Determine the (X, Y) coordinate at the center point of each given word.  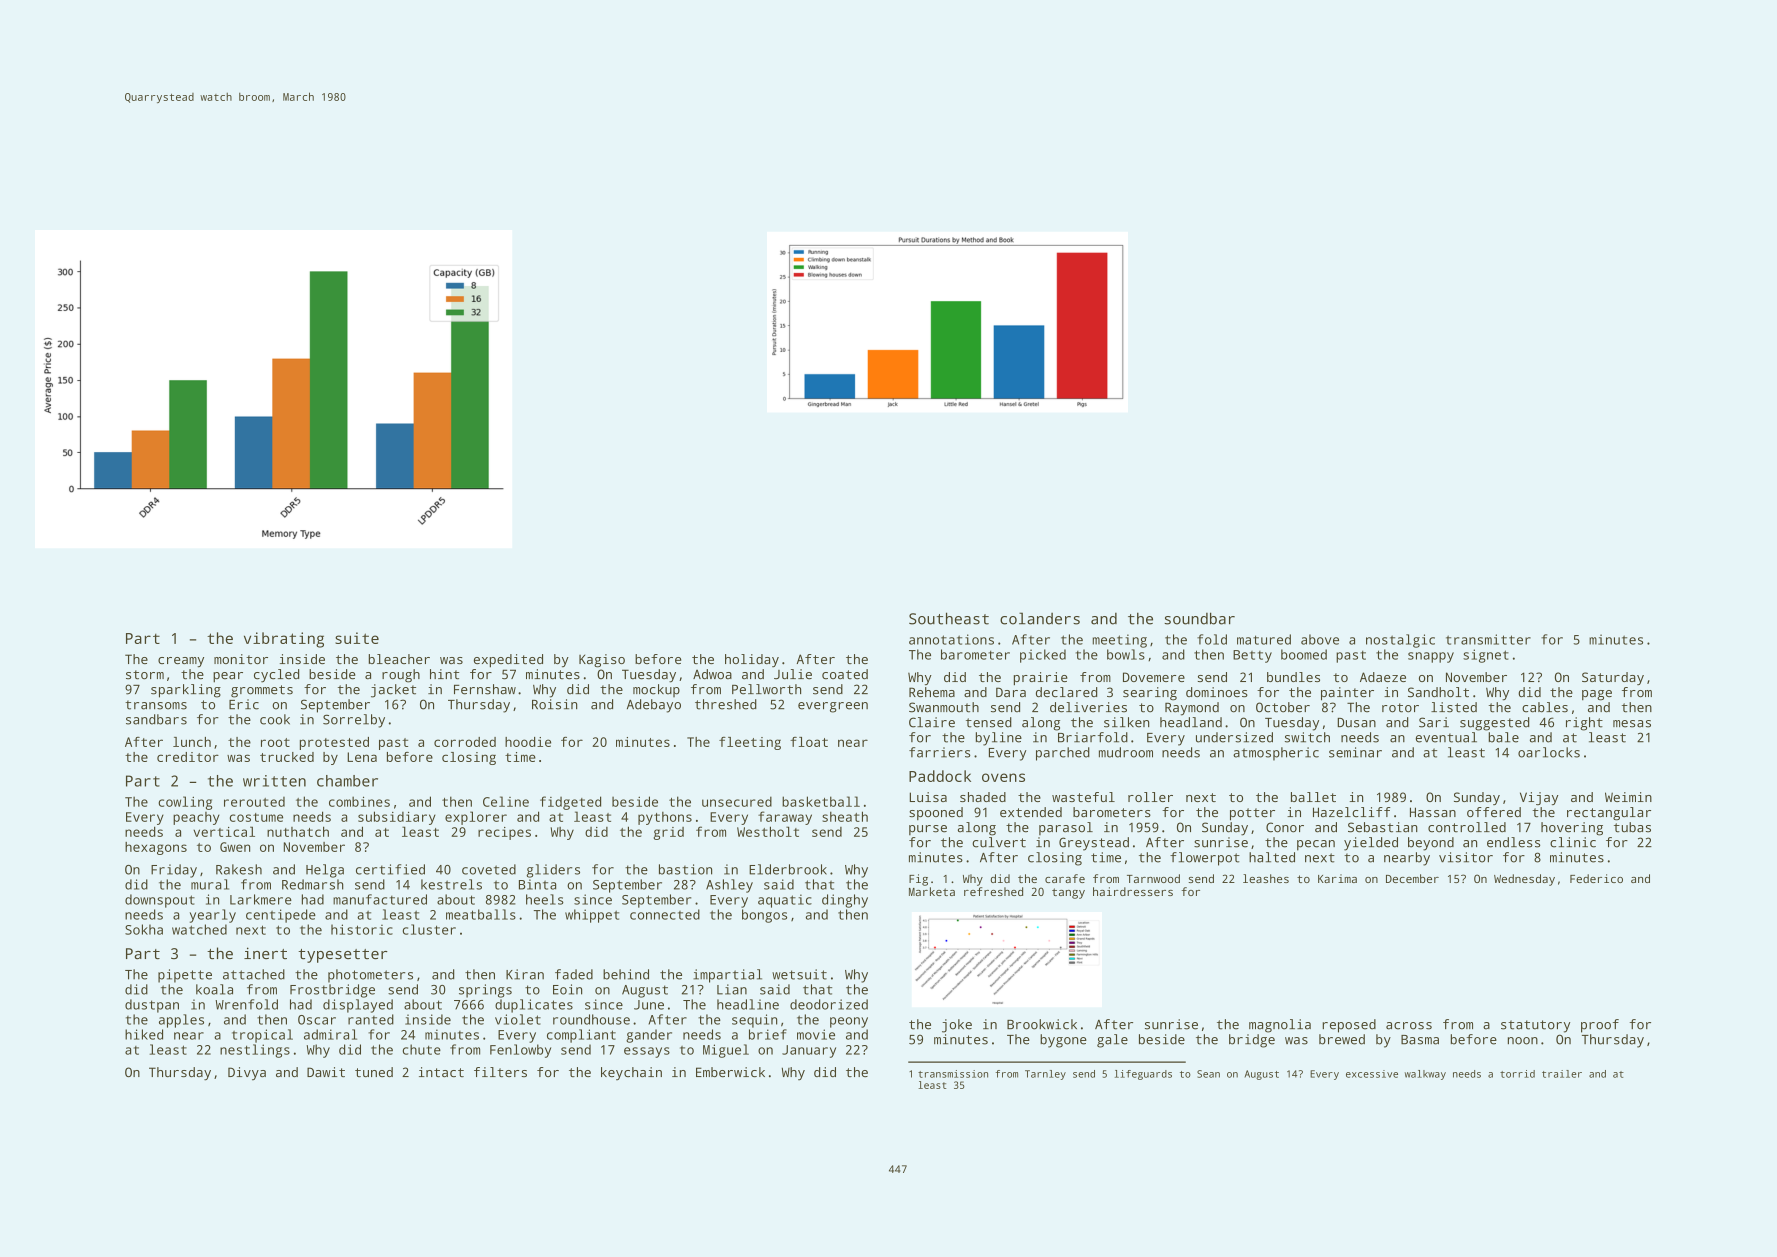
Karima (1337, 878)
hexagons (156, 848)
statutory (1535, 1026)
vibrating (284, 640)
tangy (1068, 893)
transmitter (1488, 639)
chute (422, 1049)
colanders (1040, 618)
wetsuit (799, 974)
